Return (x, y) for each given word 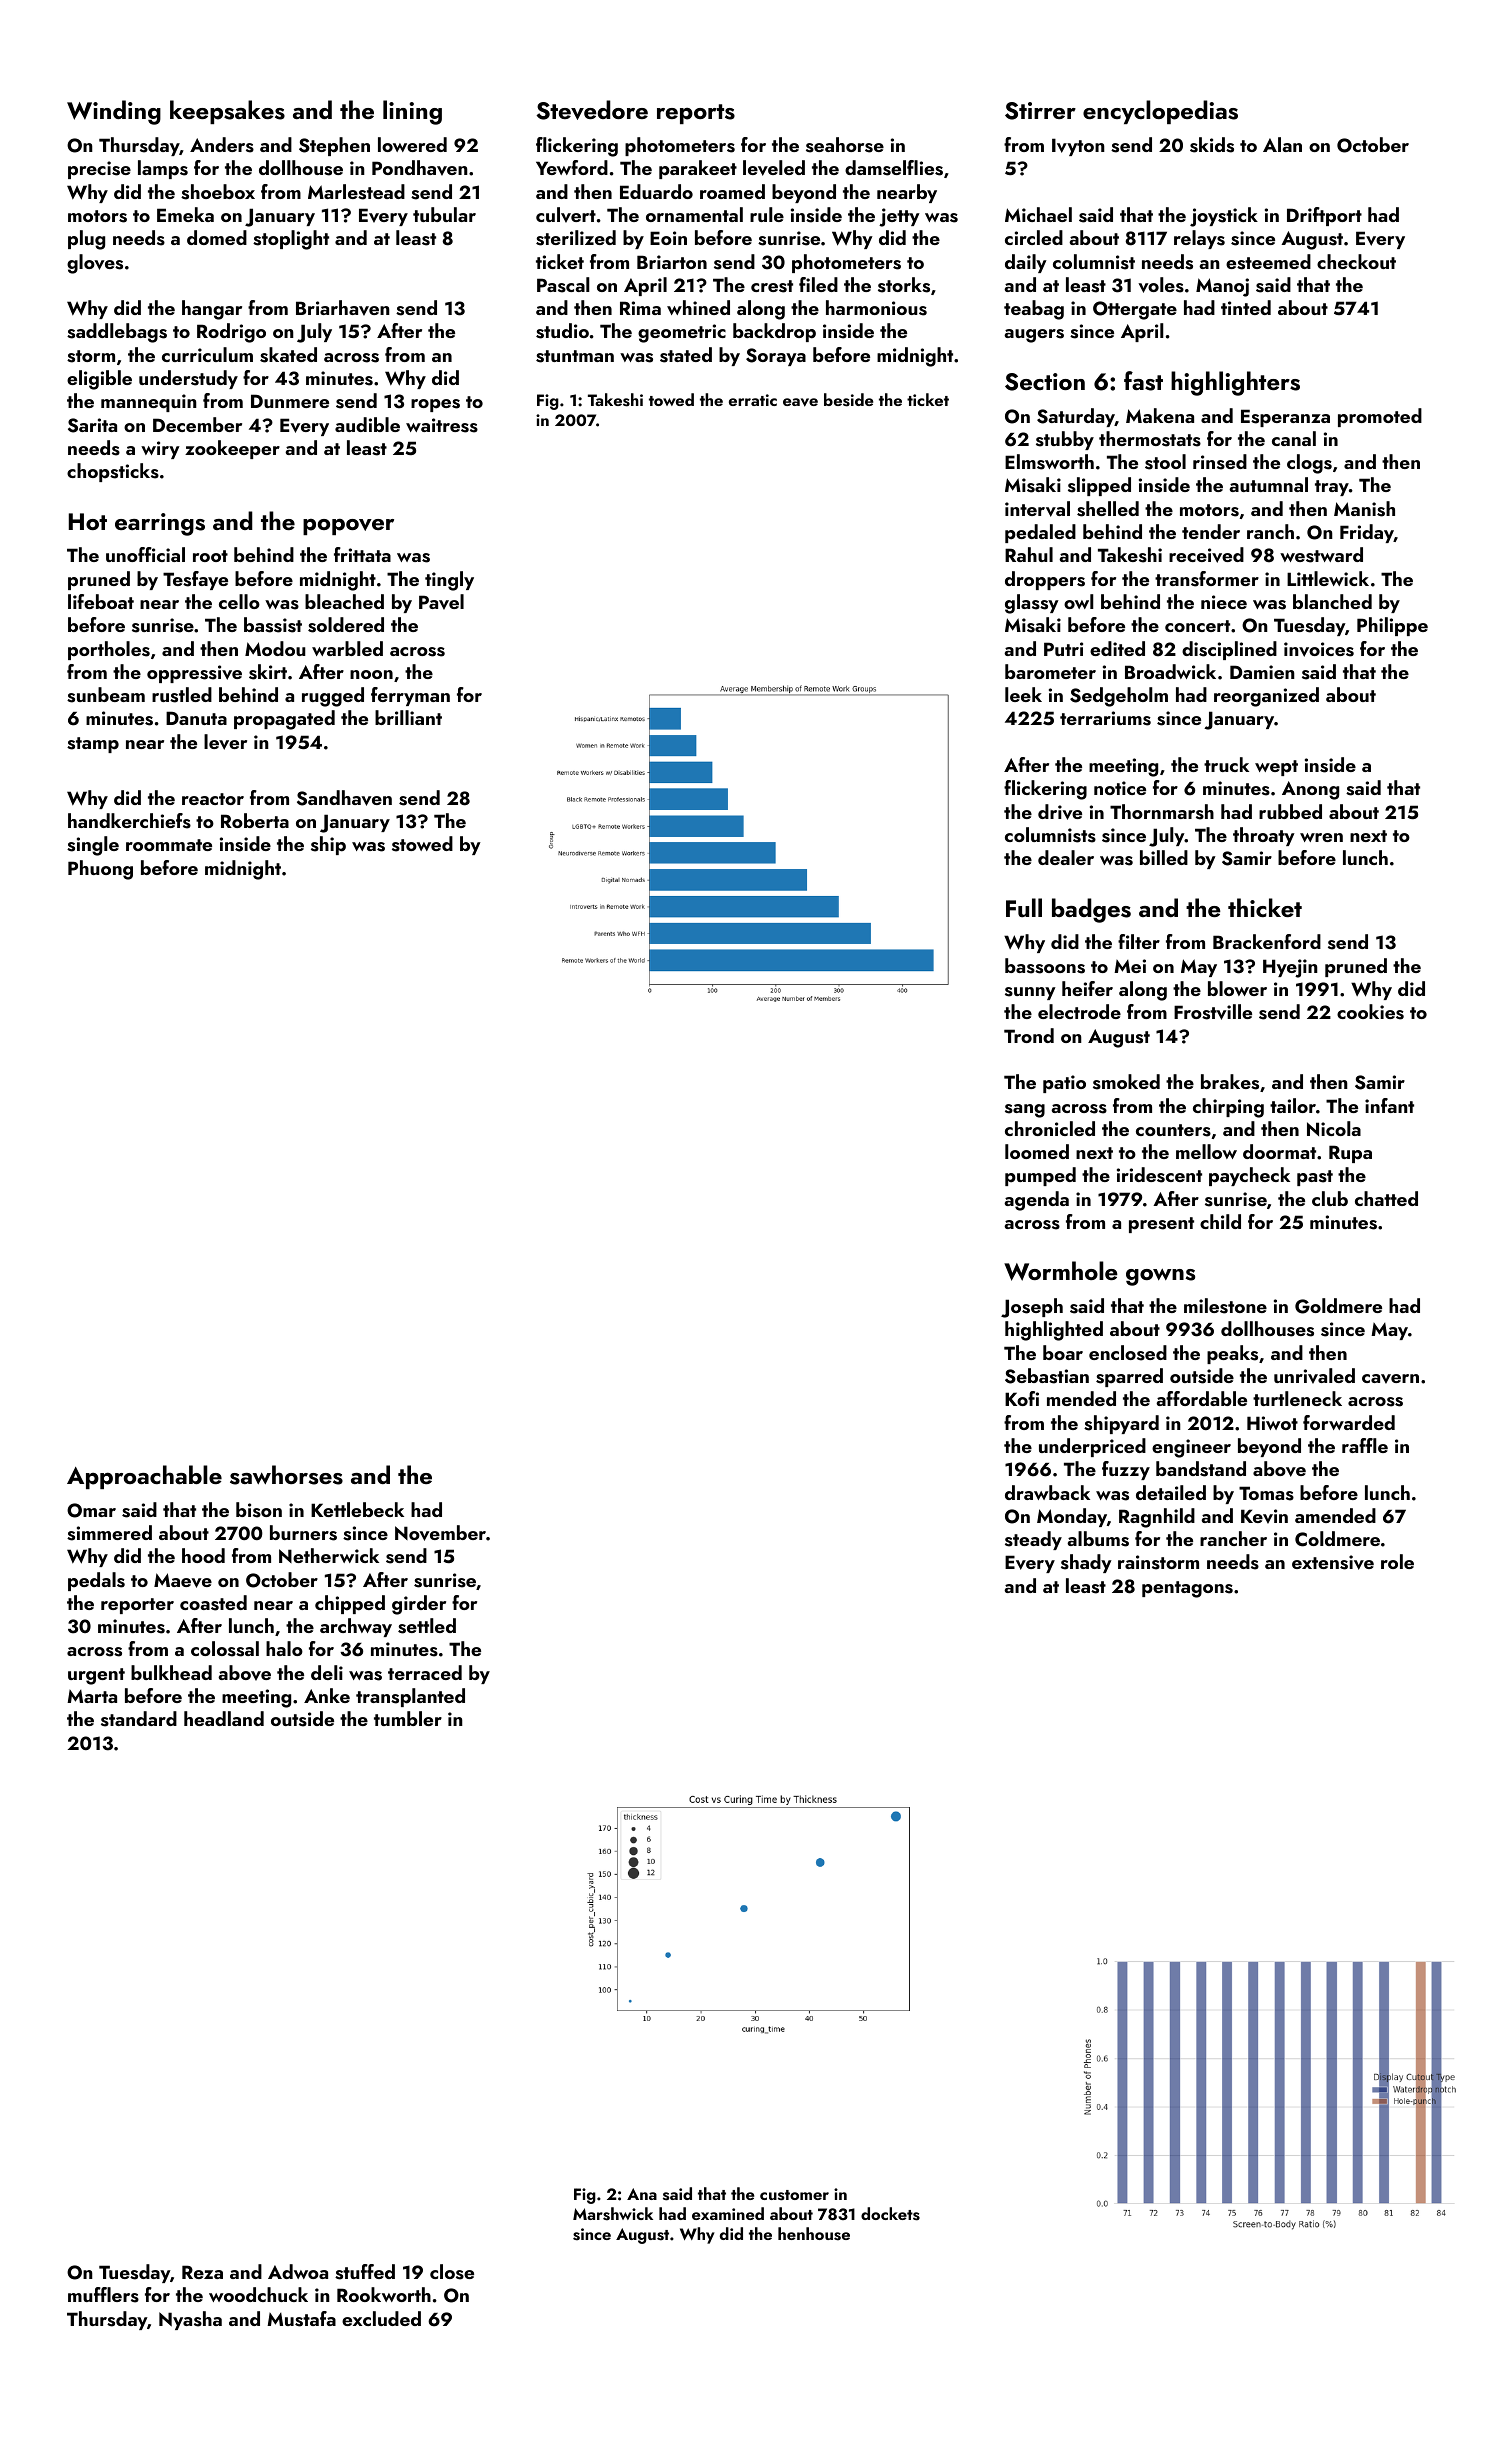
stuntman (575, 356)
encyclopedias (1160, 112)
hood (203, 1555)
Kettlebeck (357, 1509)
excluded (381, 2318)
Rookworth (384, 2294)
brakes (1230, 1082)
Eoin (668, 238)
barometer (1050, 671)
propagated (284, 720)
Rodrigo (231, 333)
